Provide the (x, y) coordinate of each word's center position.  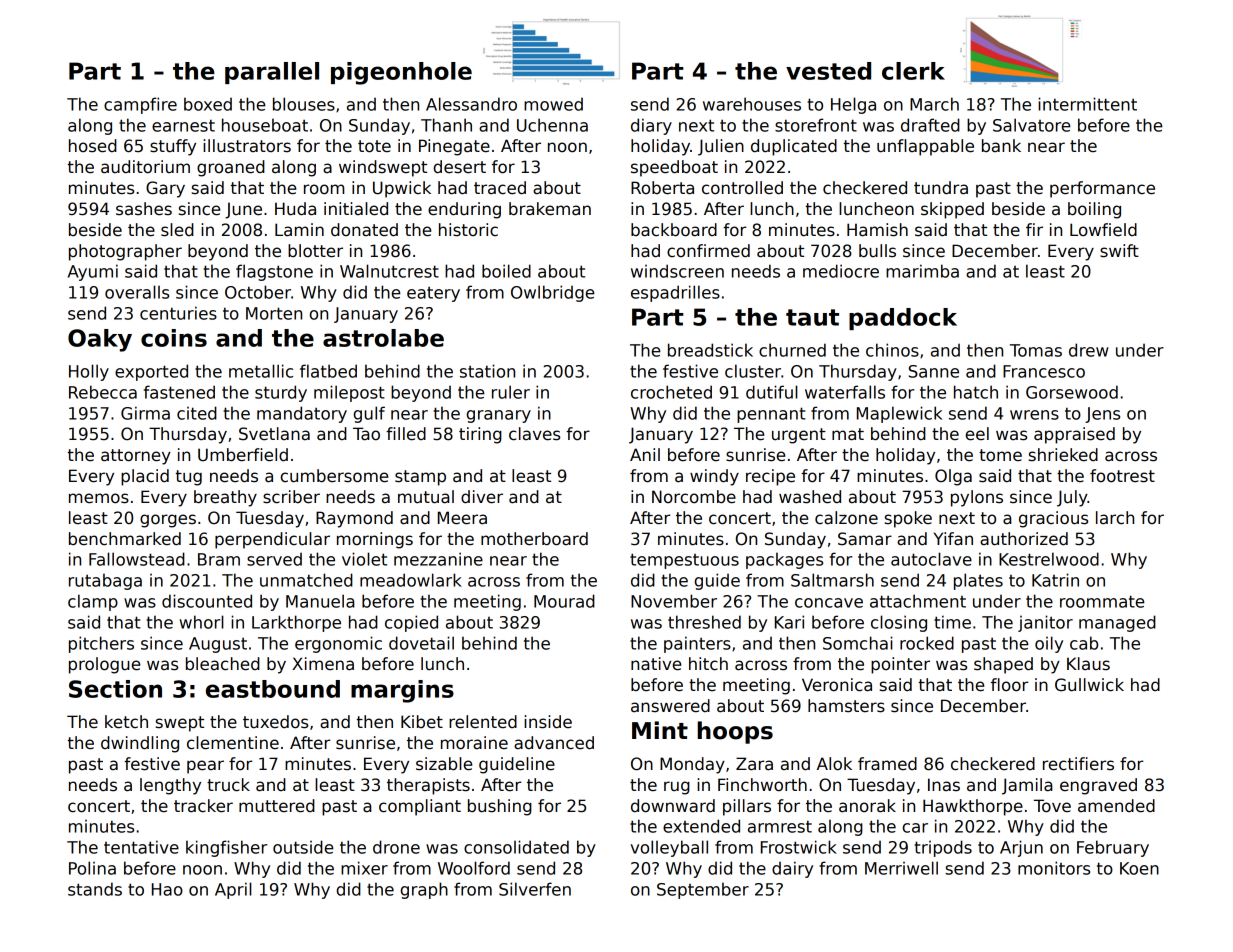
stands (95, 889)
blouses (304, 104)
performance (1102, 189)
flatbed (328, 371)
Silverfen (535, 889)
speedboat (674, 168)
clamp (93, 602)
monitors (1054, 868)
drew (1089, 350)
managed (1117, 623)
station (487, 371)
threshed (704, 622)
